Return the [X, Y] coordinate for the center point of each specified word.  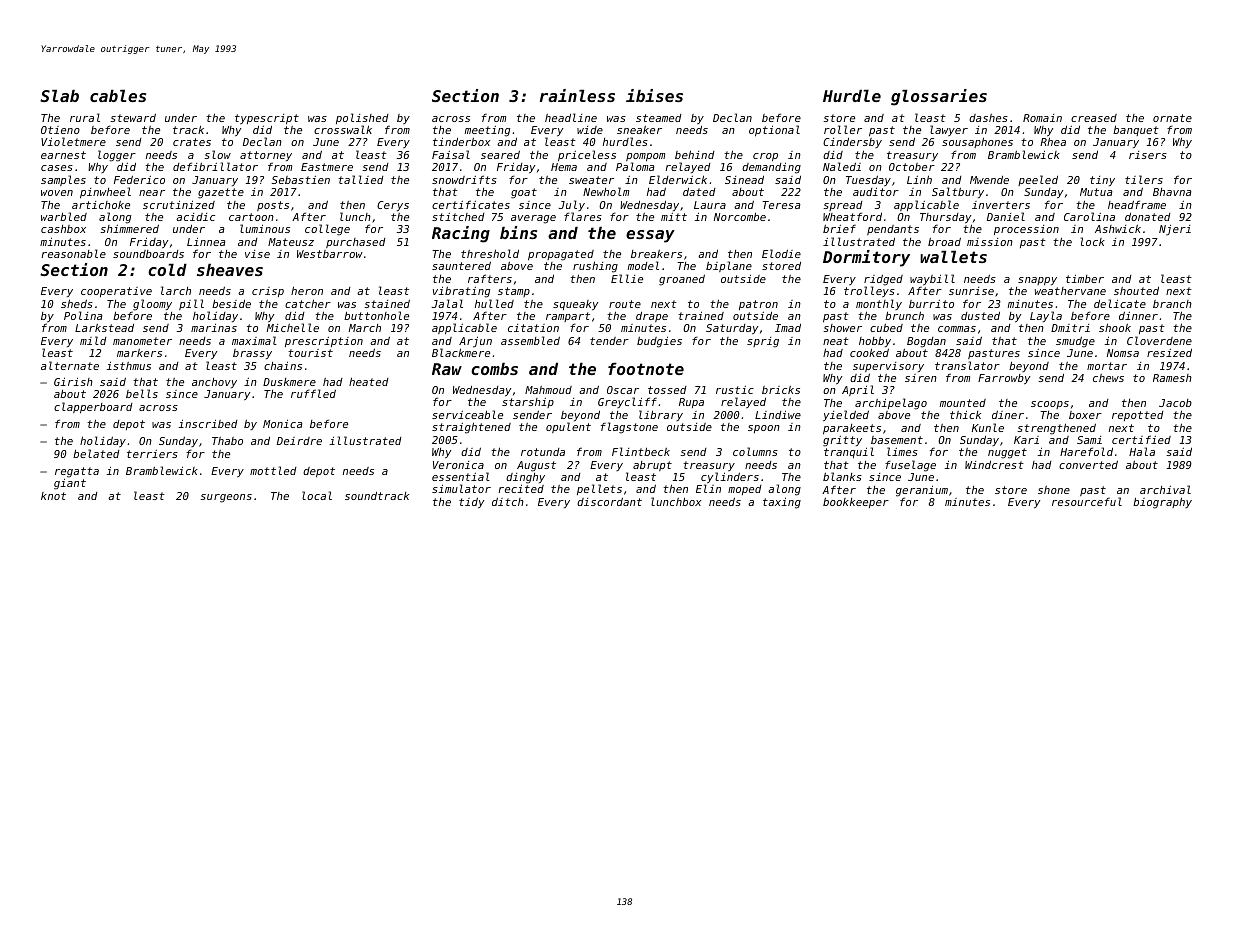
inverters [1001, 205]
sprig [763, 342]
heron [307, 290]
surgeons [226, 498]
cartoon [251, 217]
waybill [932, 279]
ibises [654, 95]
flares [583, 216]
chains [283, 366]
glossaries [939, 97]
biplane [729, 266]
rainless [577, 95]
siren [921, 378]
